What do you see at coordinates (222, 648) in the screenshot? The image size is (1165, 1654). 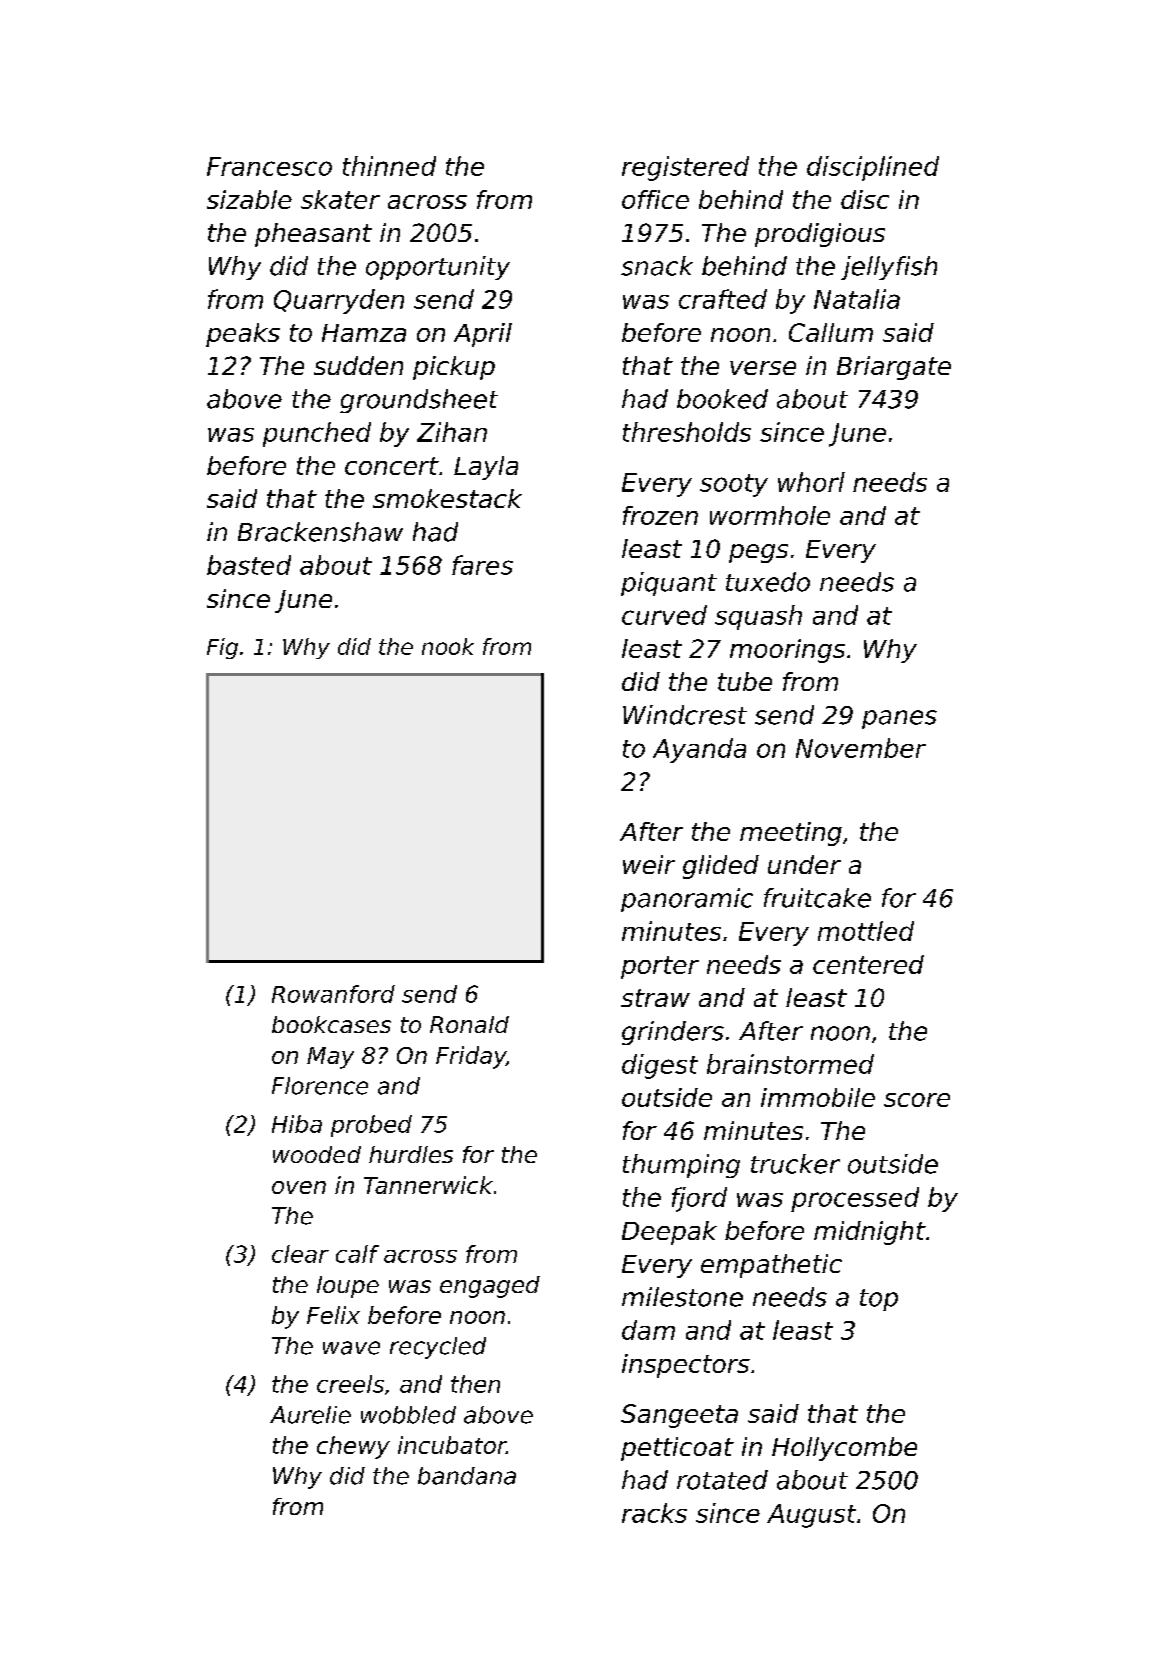 I see `Fig` at bounding box center [222, 648].
